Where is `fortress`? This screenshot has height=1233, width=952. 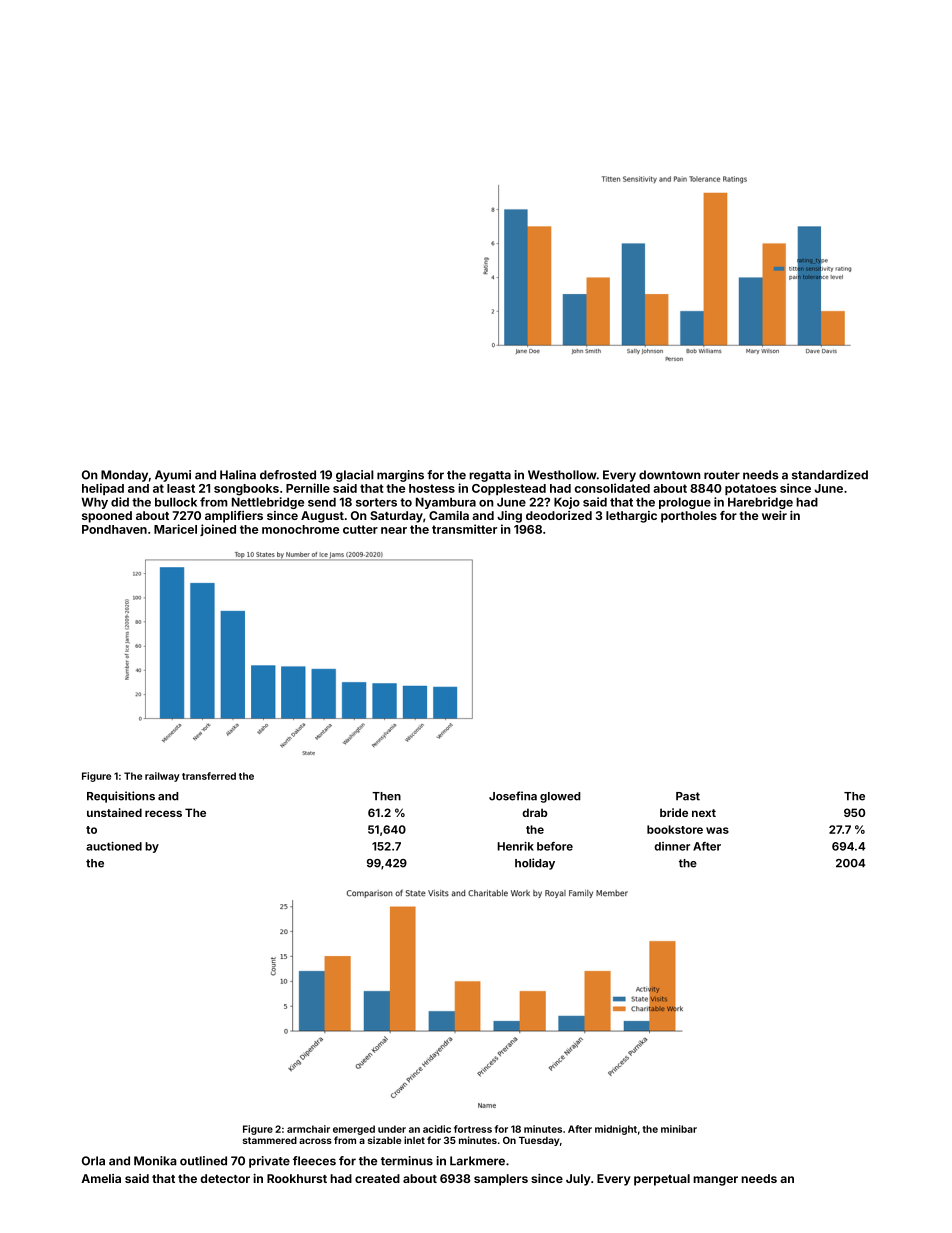
fortress is located at coordinates (473, 1129).
